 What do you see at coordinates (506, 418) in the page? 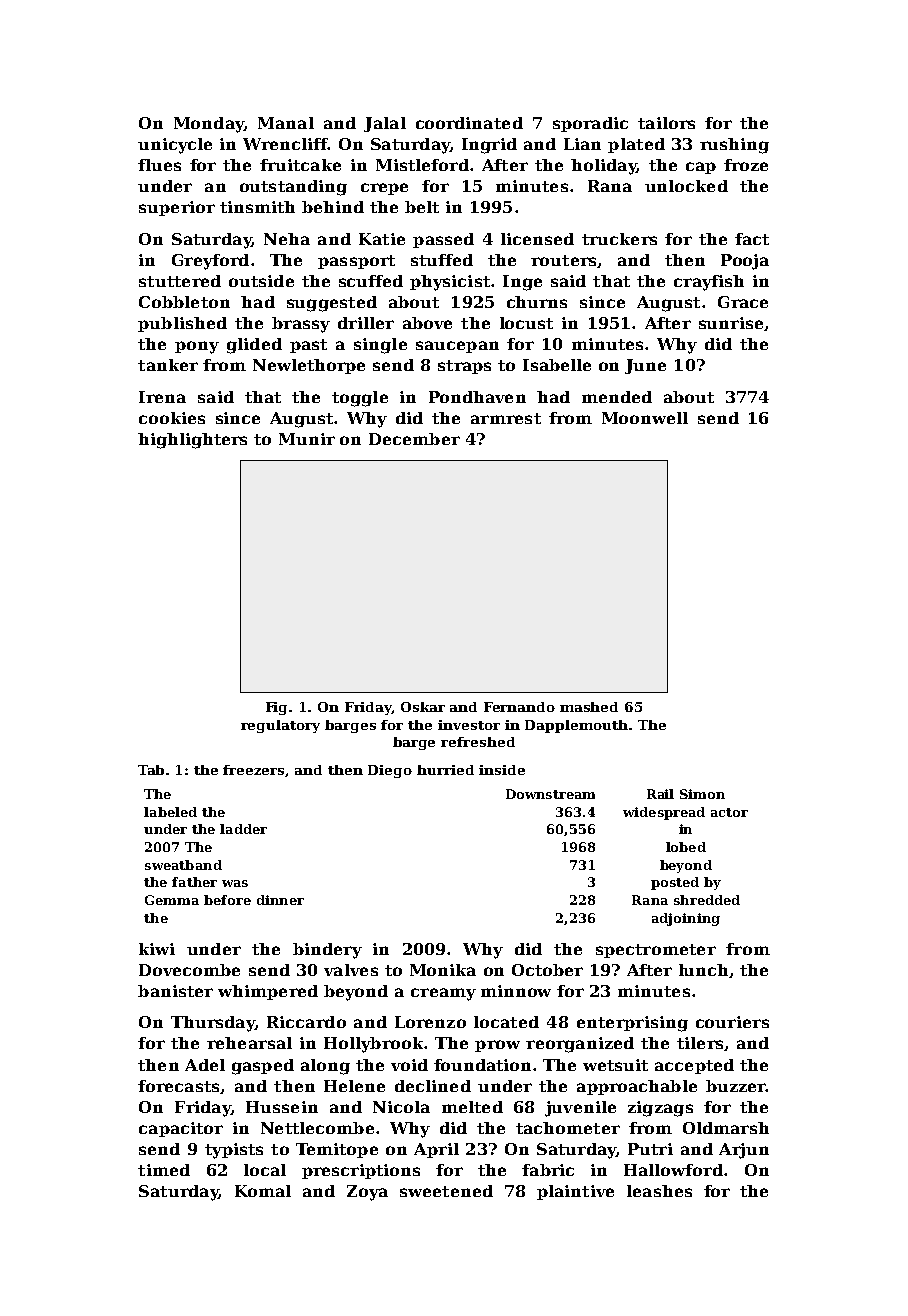
I see `armrest` at bounding box center [506, 418].
